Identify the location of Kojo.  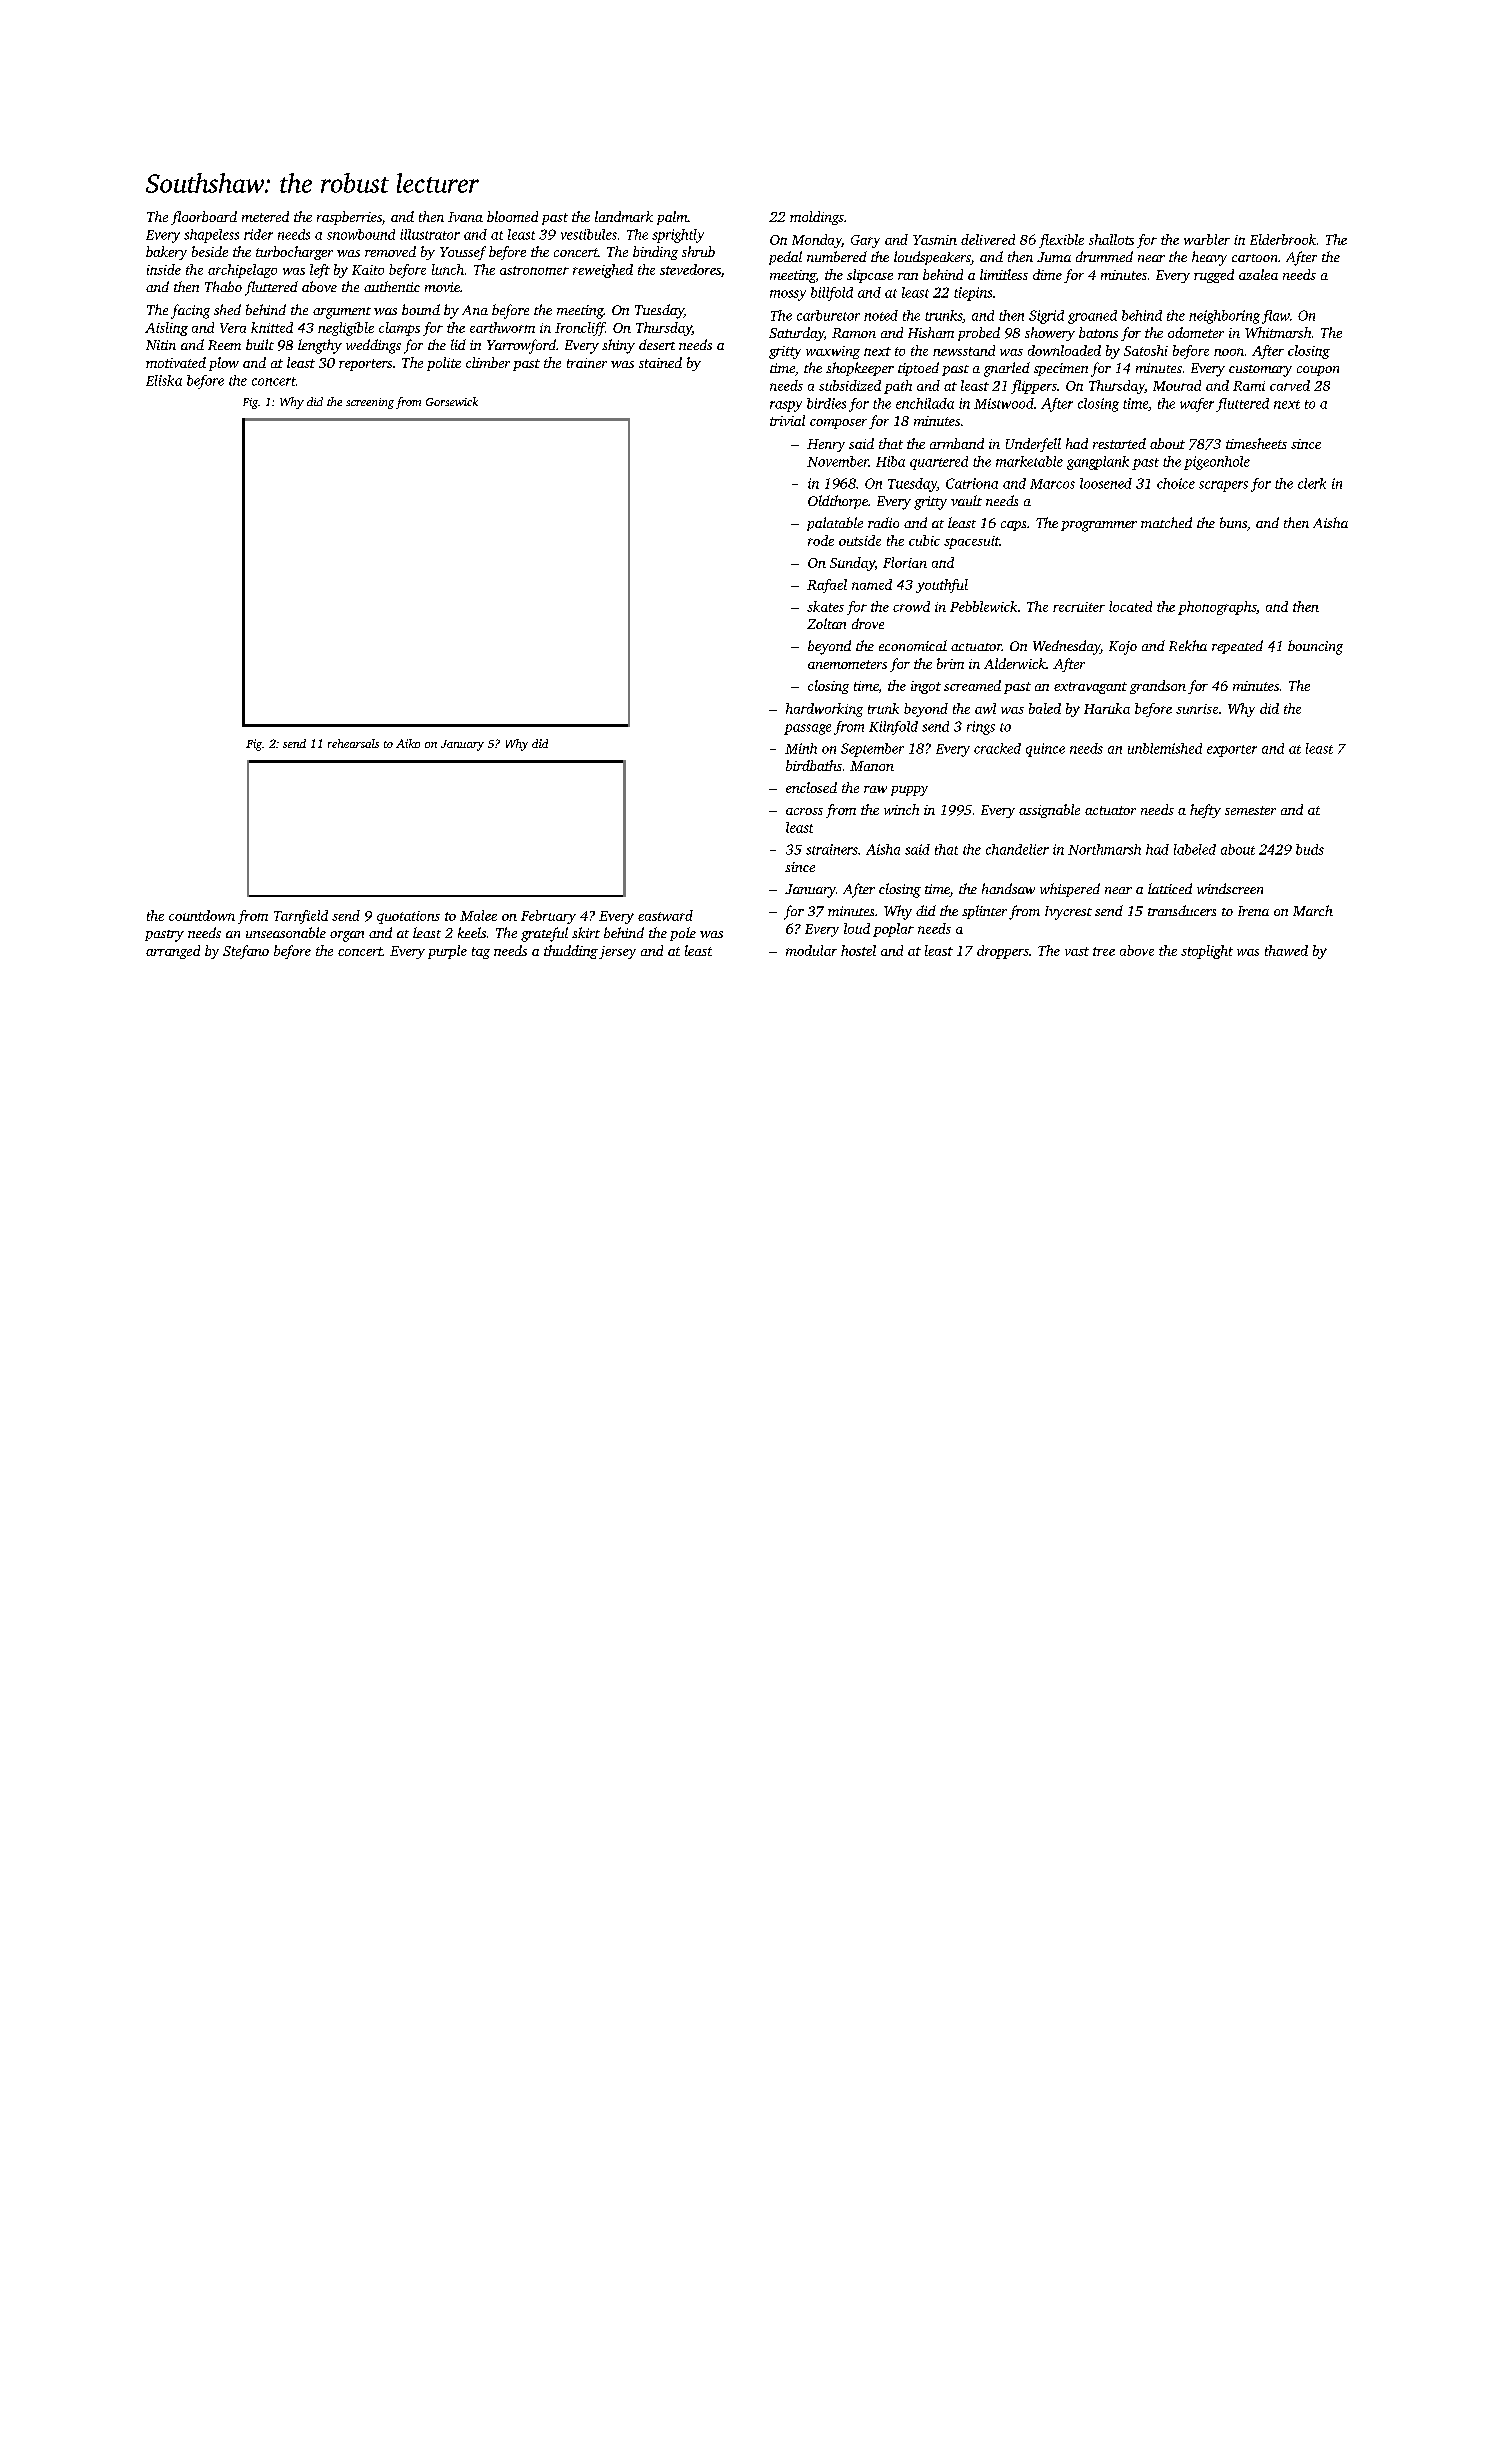
(1123, 648).
